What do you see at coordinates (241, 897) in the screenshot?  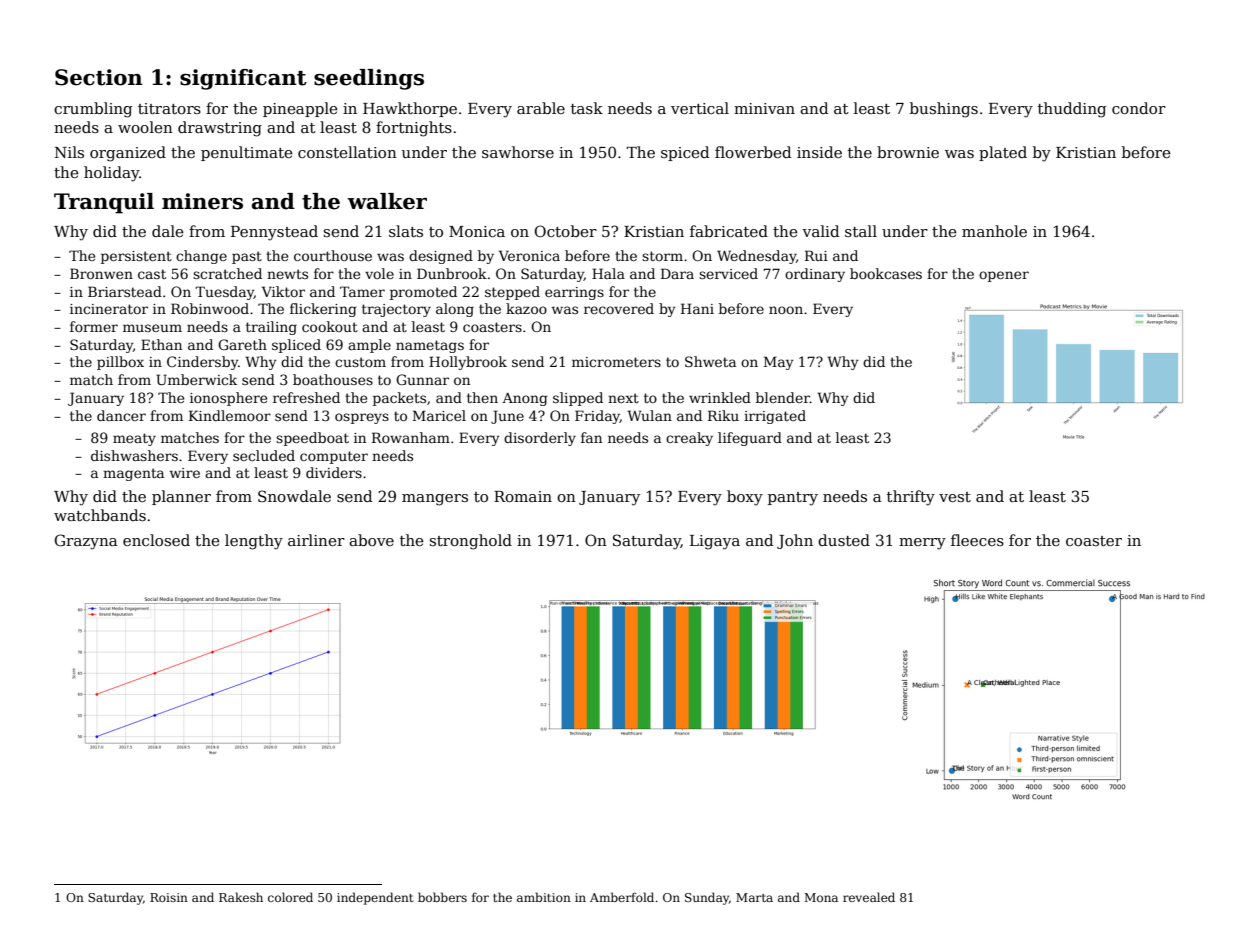 I see `Rakesh` at bounding box center [241, 897].
